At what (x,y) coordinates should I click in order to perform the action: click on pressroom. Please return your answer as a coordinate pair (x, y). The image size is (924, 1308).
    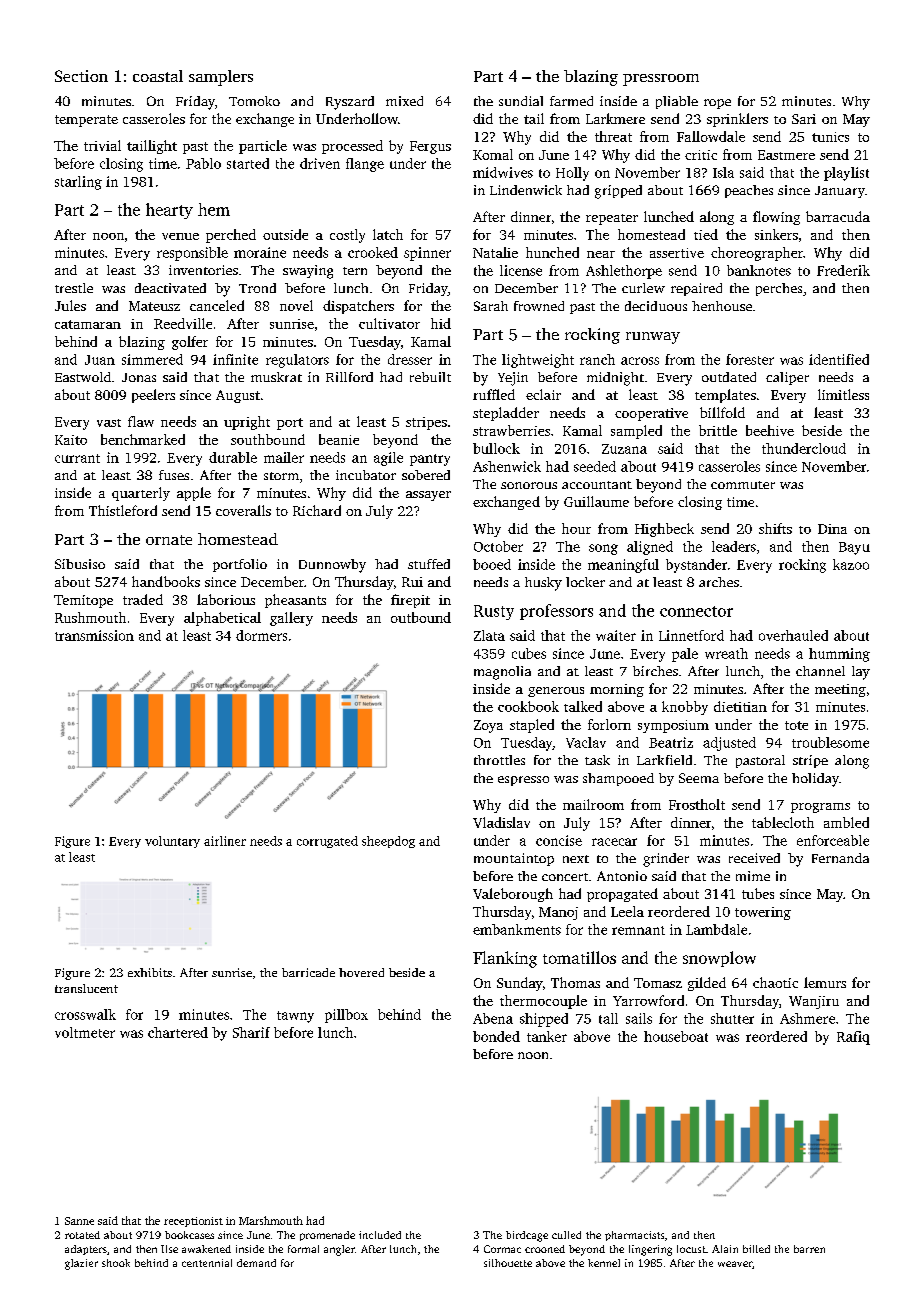
    Looking at the image, I should click on (661, 80).
